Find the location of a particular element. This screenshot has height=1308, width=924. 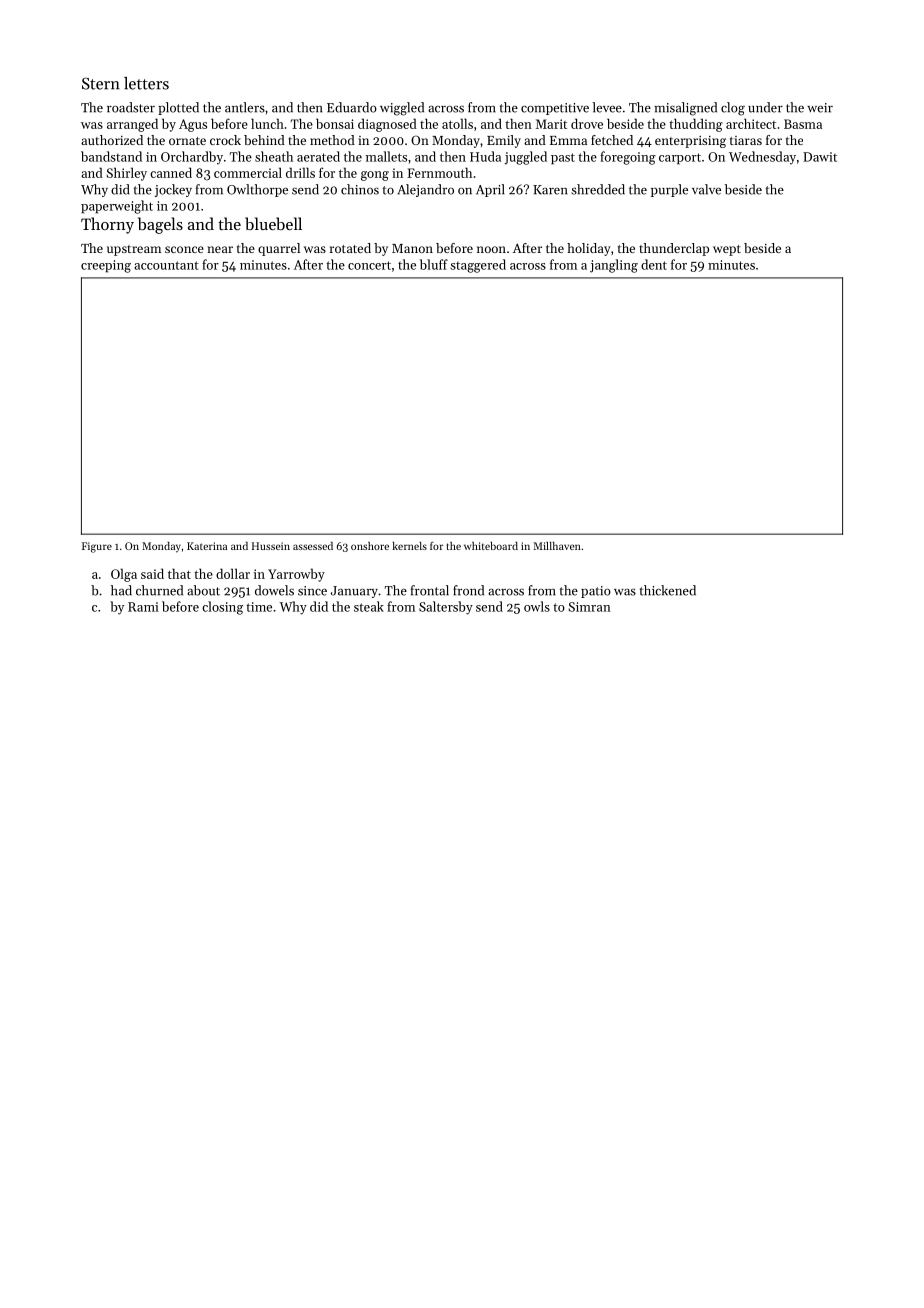

authorized is located at coordinates (112, 140).
